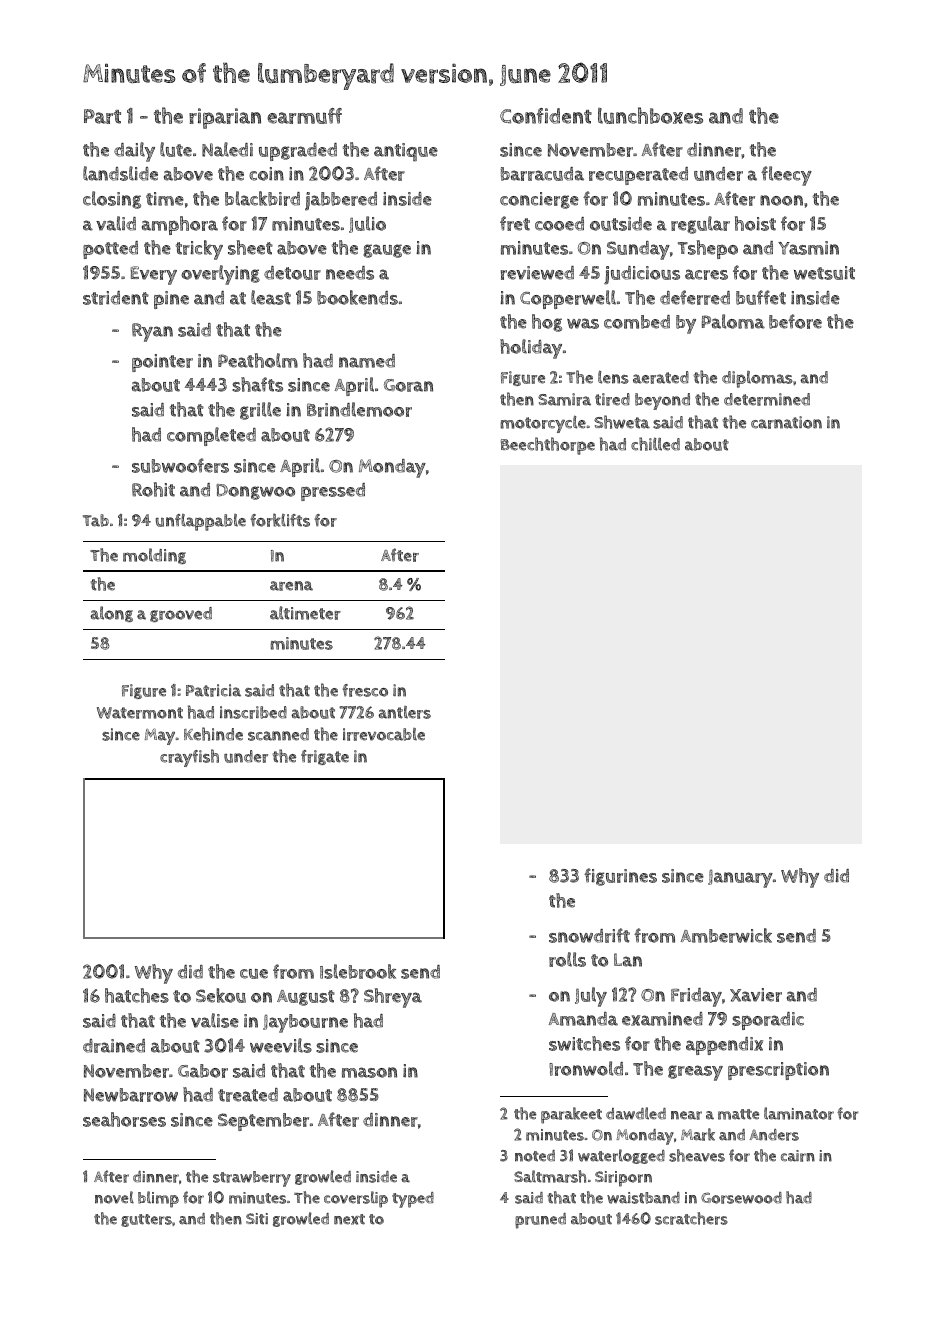 This screenshot has height=1340, width=945. What do you see at coordinates (695, 1073) in the screenshot?
I see `greasy` at bounding box center [695, 1073].
